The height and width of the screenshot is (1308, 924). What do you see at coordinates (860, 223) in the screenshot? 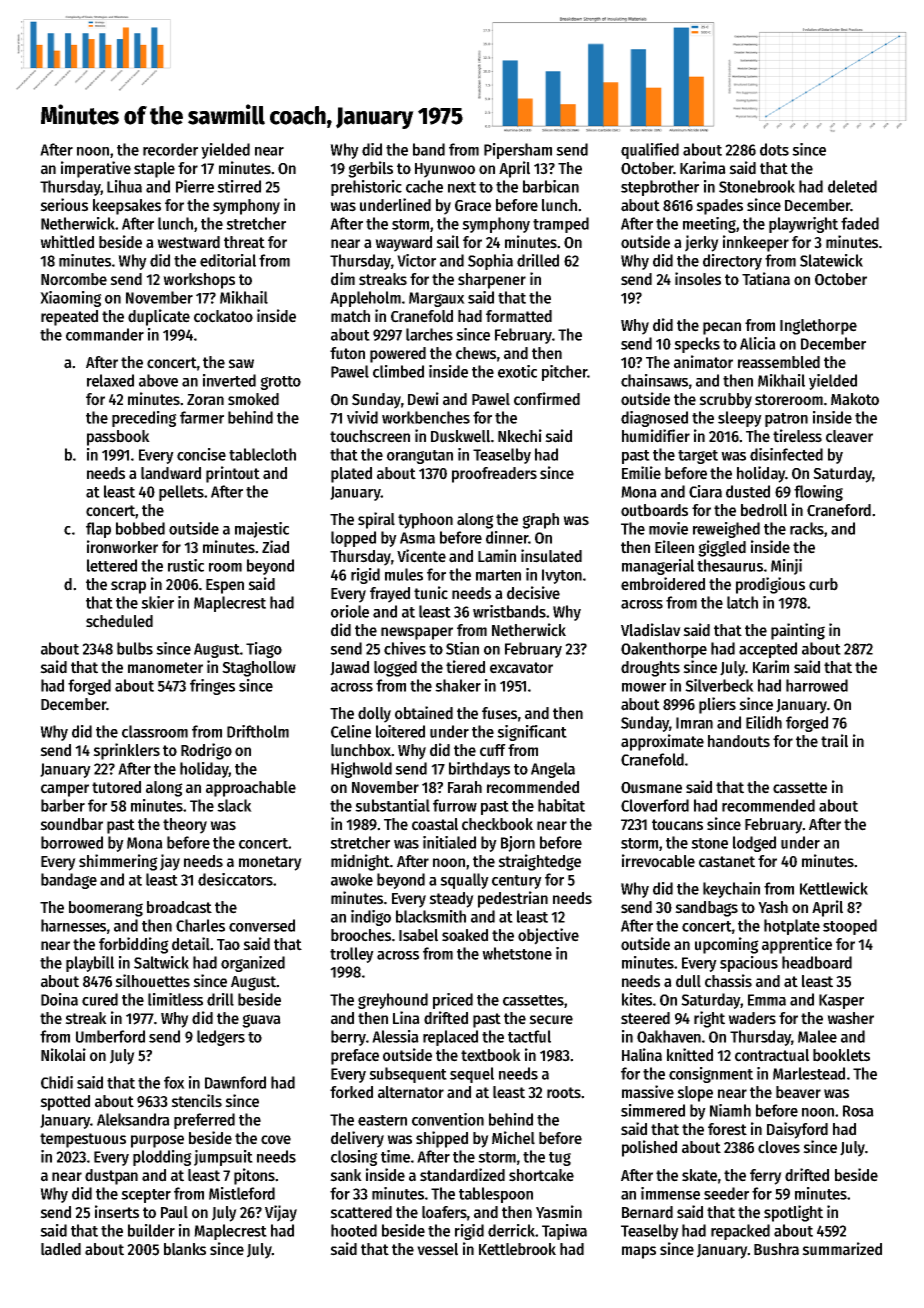
I see `faded` at bounding box center [860, 223].
